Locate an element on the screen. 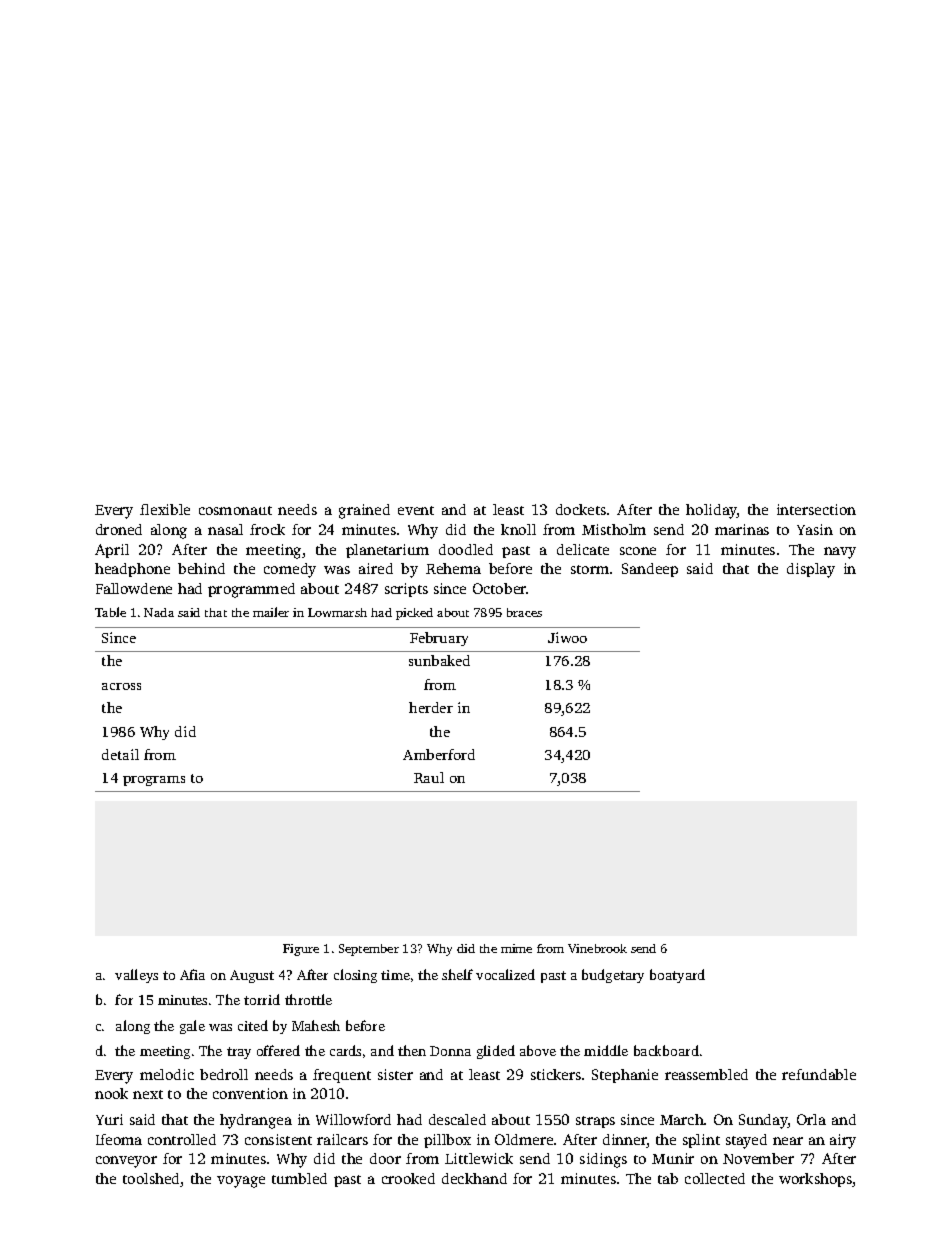  comedy is located at coordinates (290, 570).
